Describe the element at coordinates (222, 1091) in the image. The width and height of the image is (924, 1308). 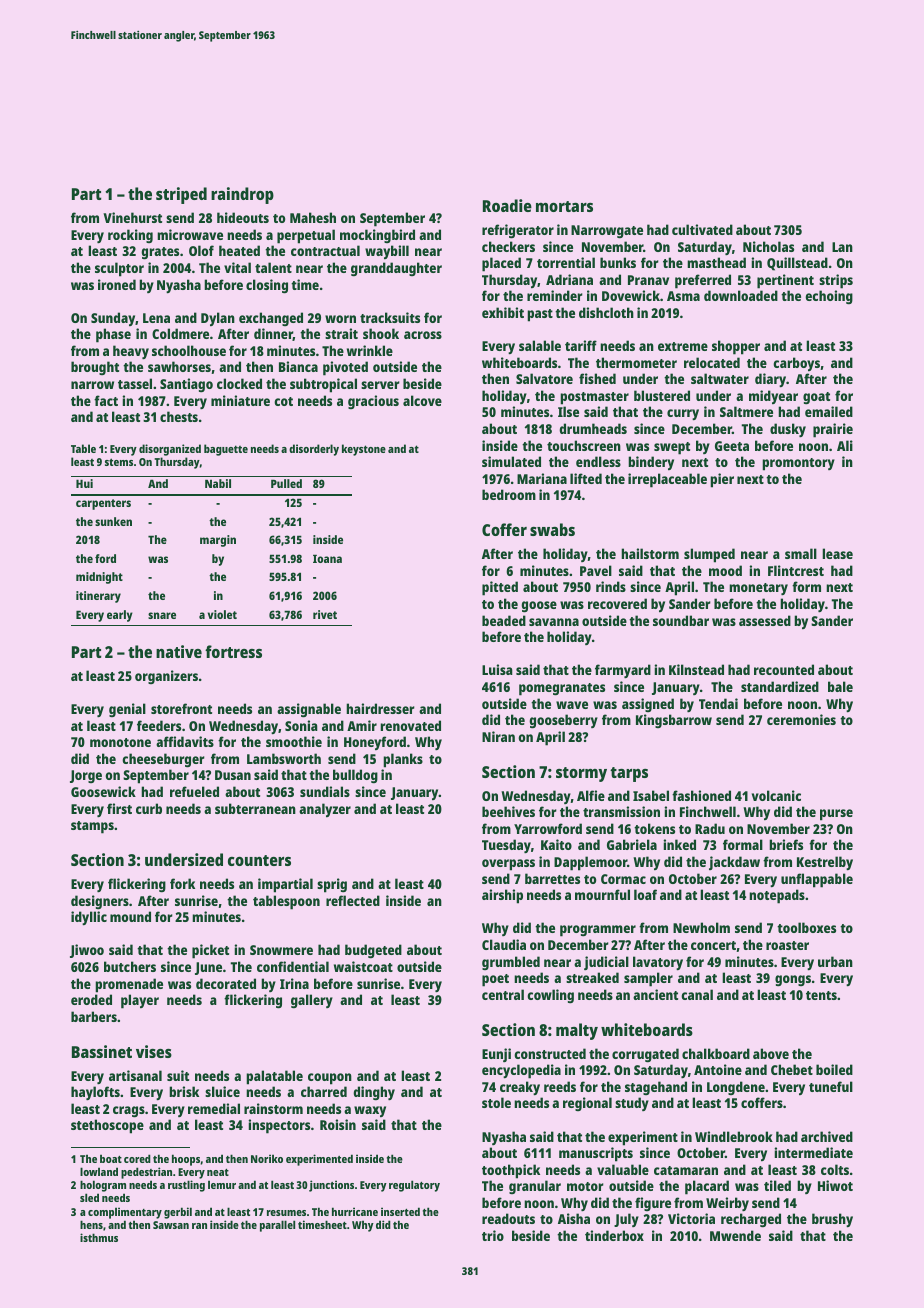
I see `sluice` at that location.
